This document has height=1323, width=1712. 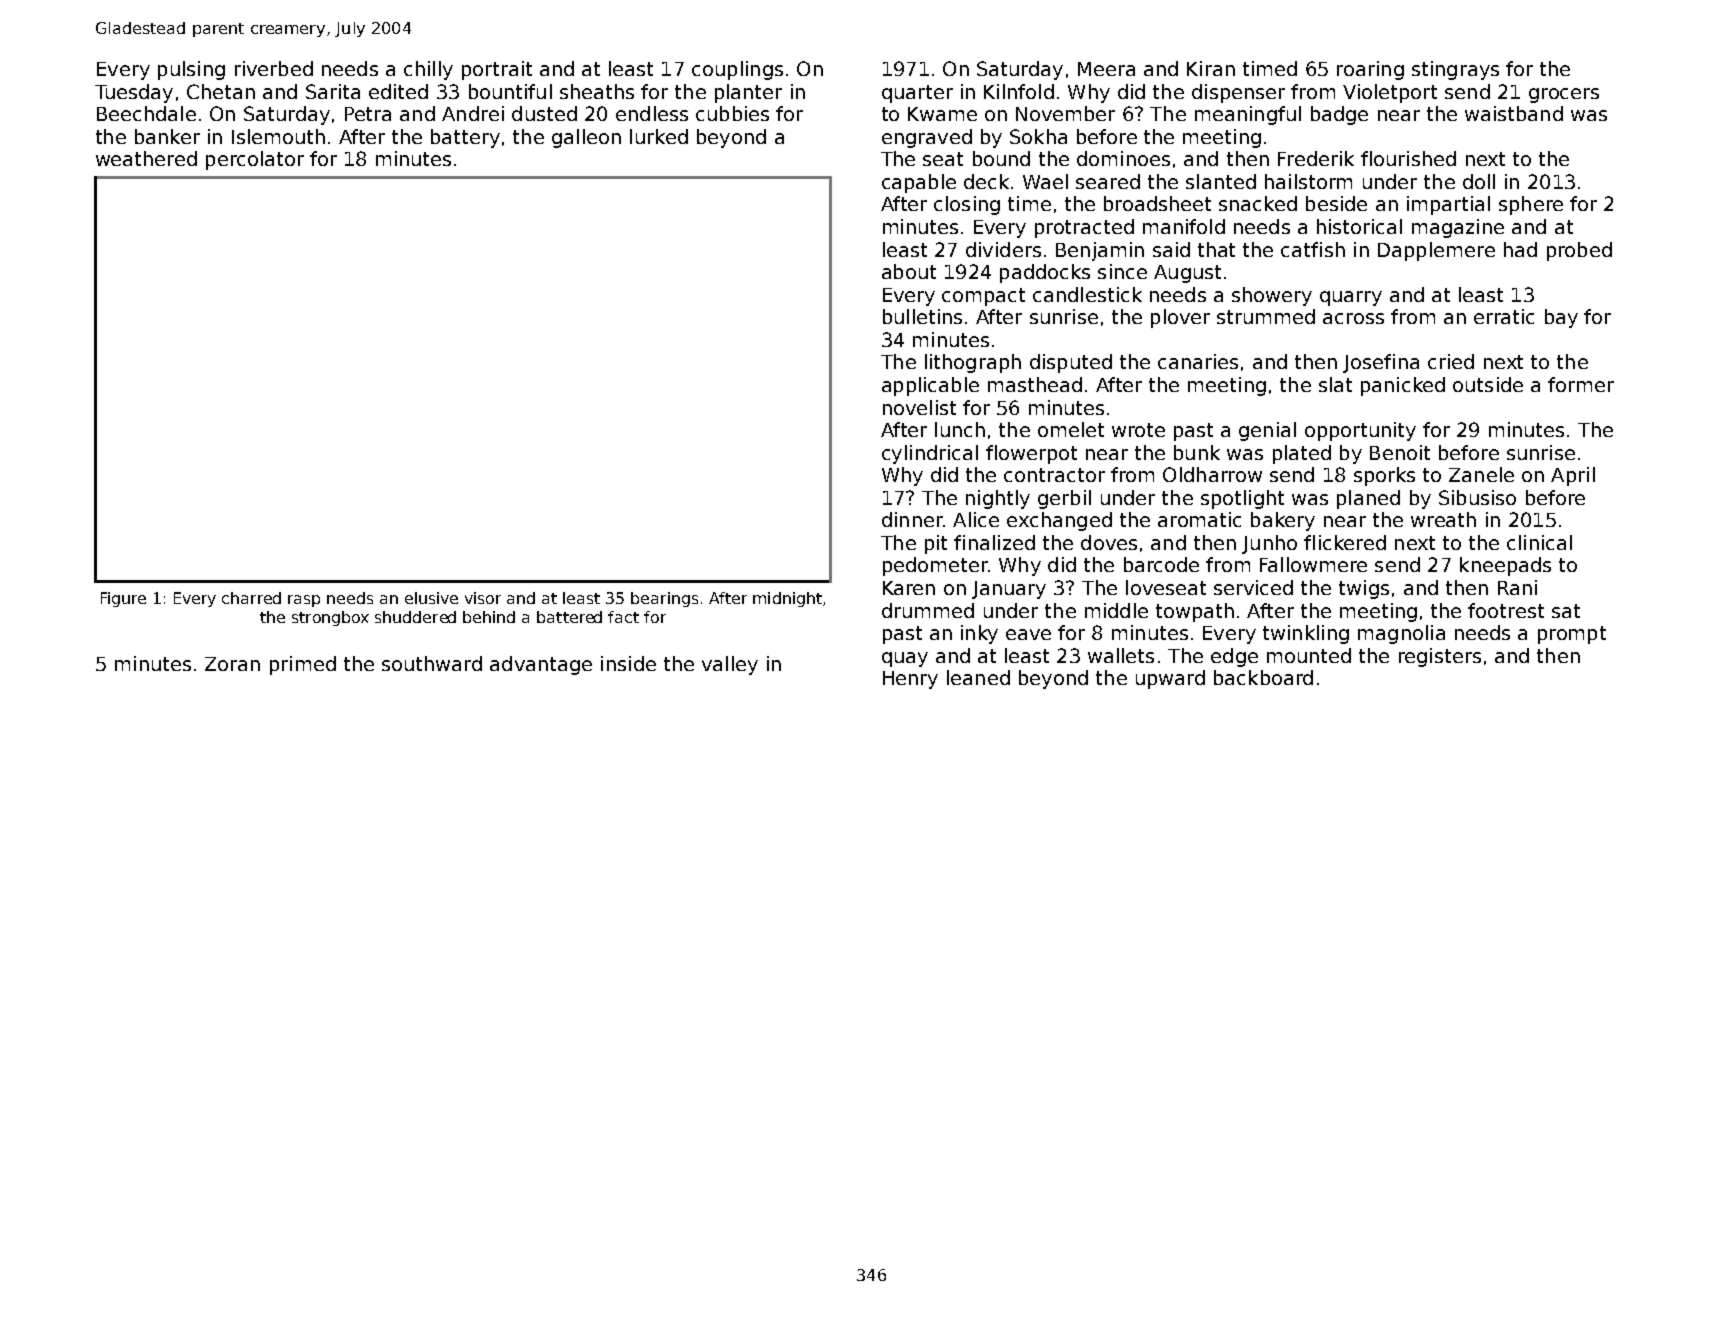 What do you see at coordinates (1253, 587) in the document?
I see `serviced` at bounding box center [1253, 587].
